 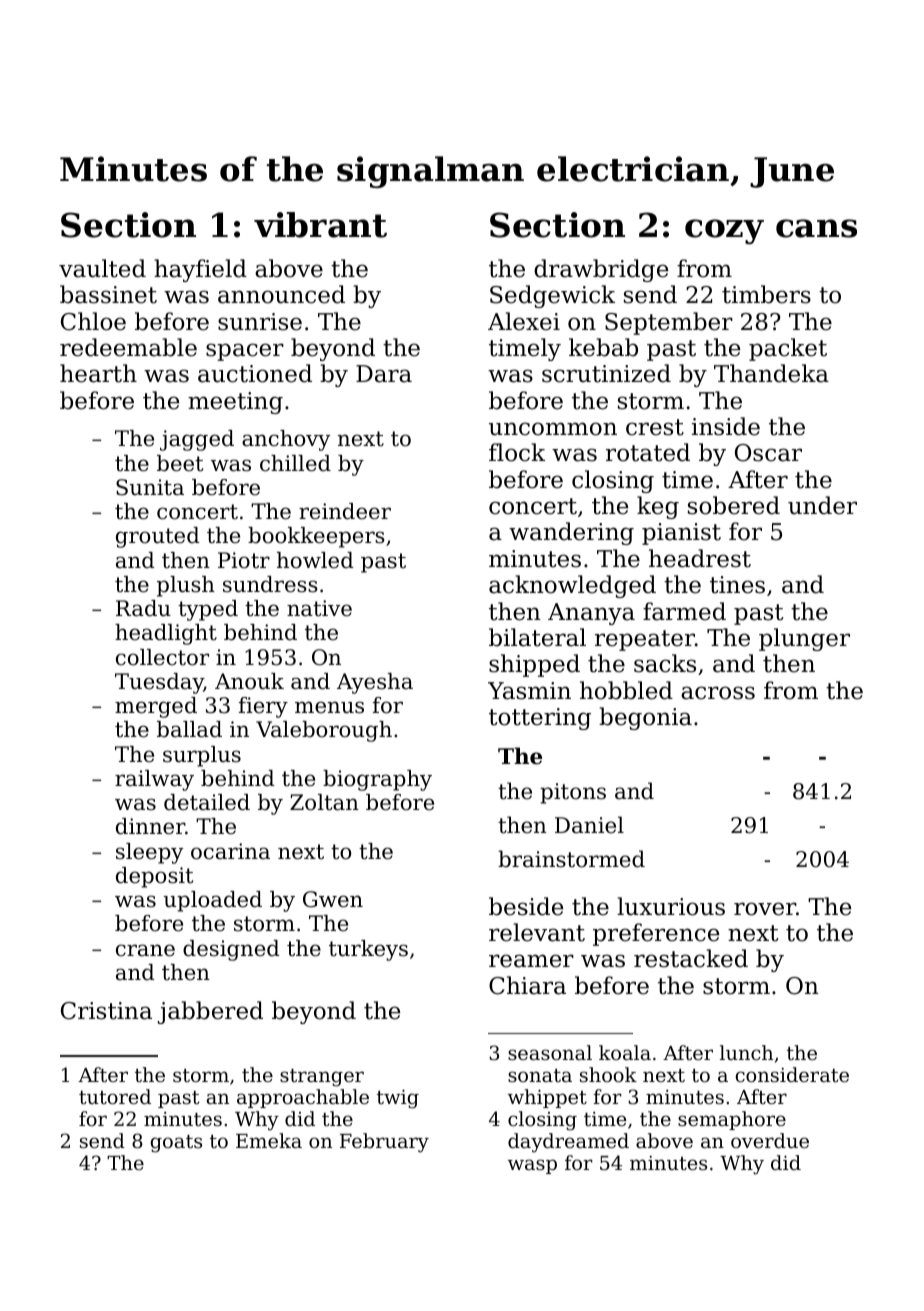 What do you see at coordinates (765, 909) in the page?
I see `rover` at bounding box center [765, 909].
